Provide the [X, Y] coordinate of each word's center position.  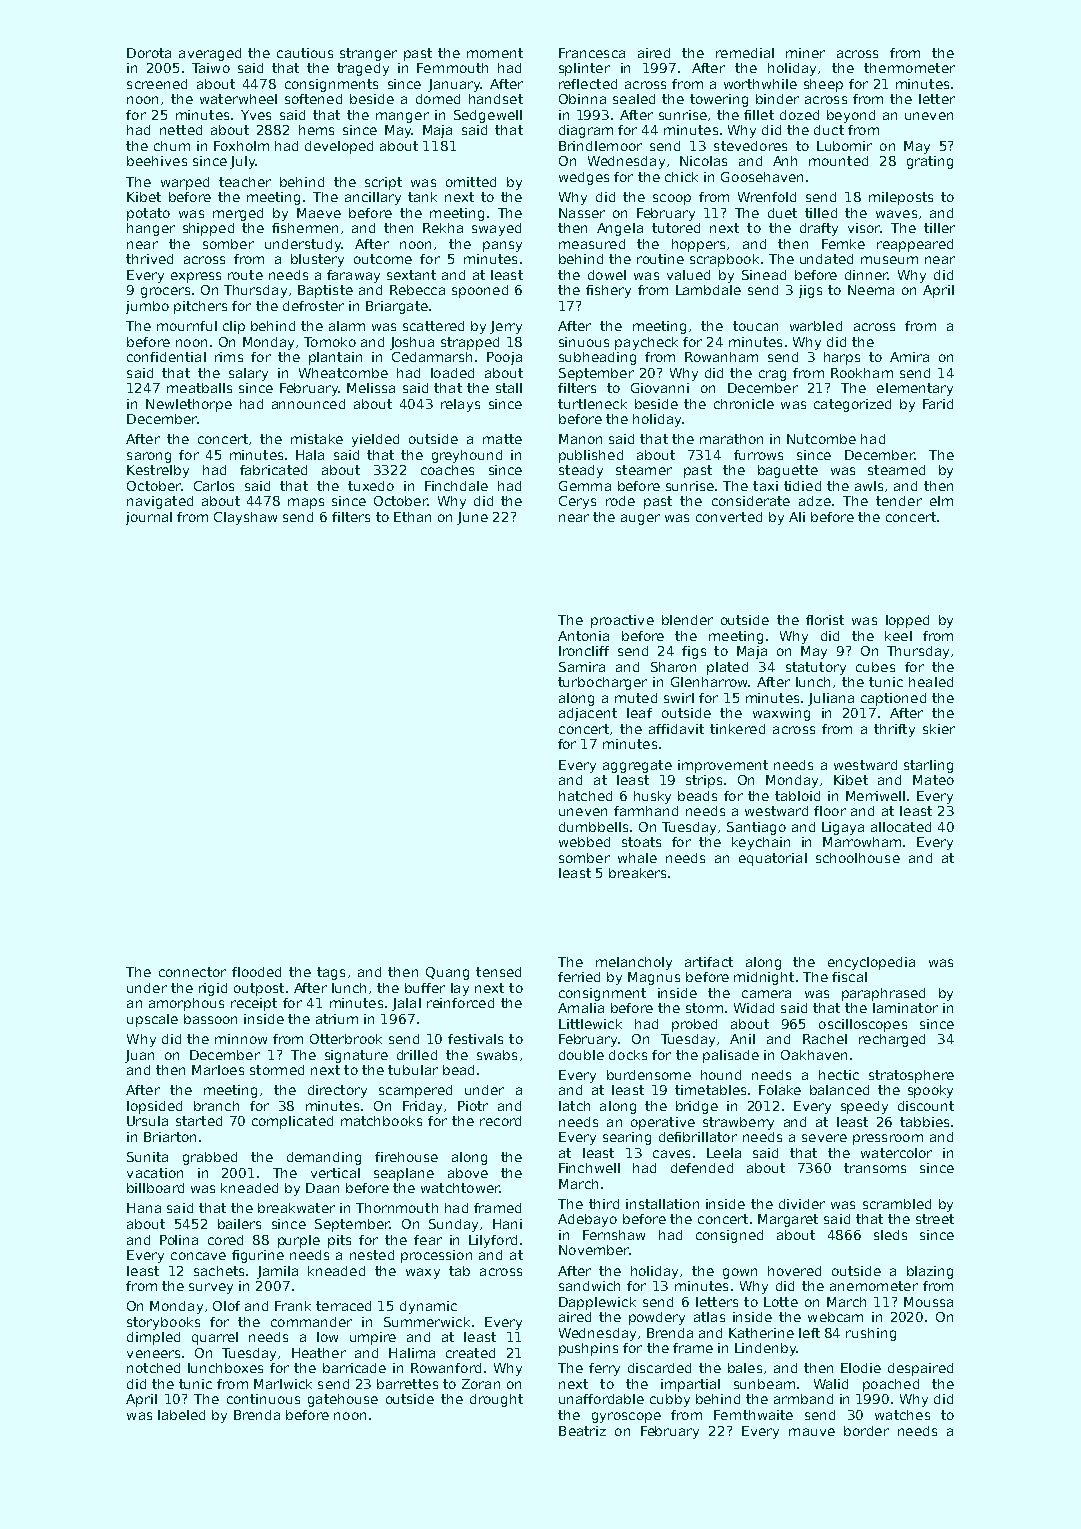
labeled [181, 1415]
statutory [816, 668]
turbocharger [602, 683]
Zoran [481, 1384]
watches [902, 1415]
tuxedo [371, 486]
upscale [152, 1020]
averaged [210, 54]
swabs [497, 1055]
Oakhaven [814, 1055]
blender [687, 620]
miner [805, 53]
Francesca [592, 53]
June [472, 518]
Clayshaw [245, 518]
